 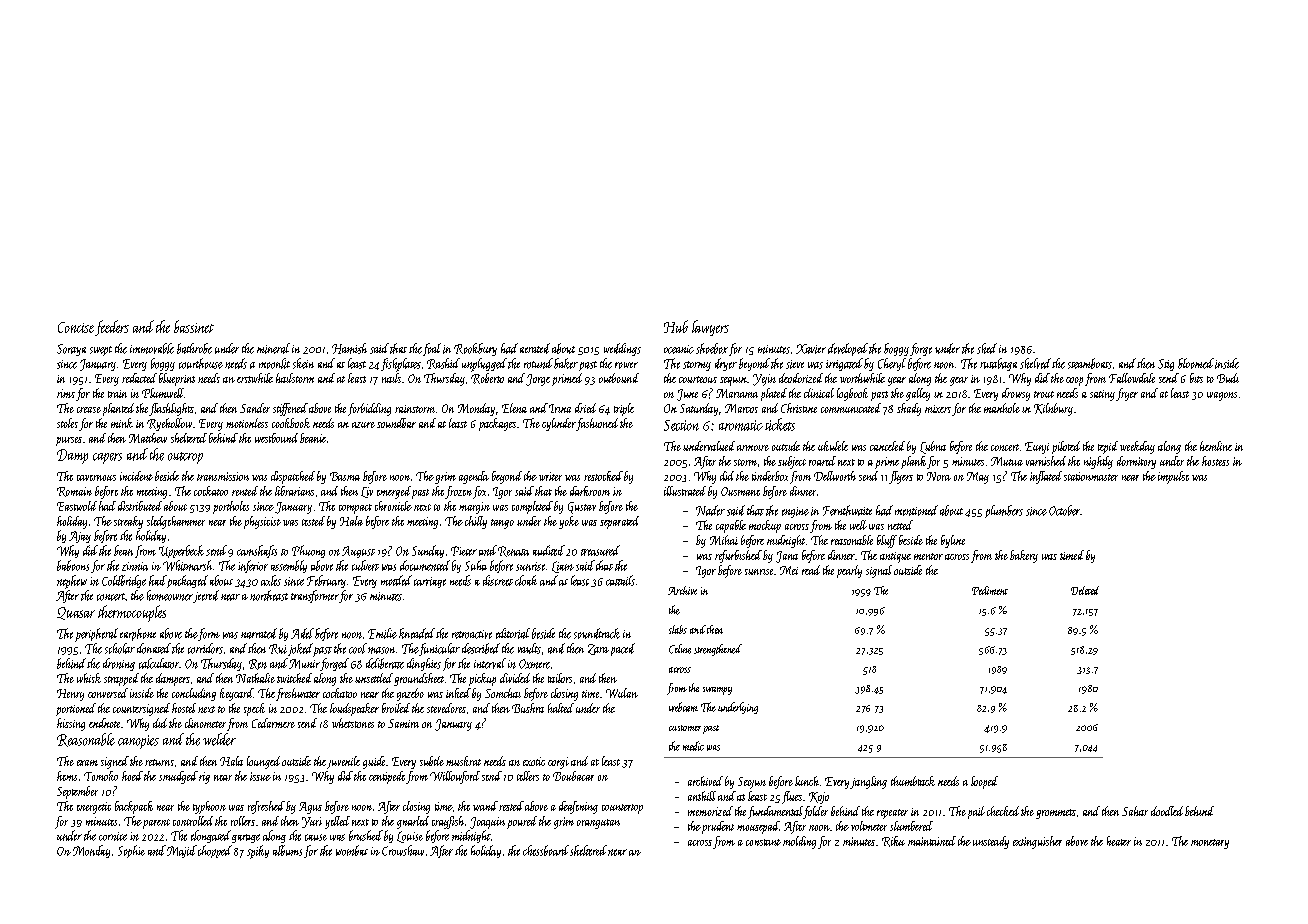 I want to click on Pediment, so click(x=990, y=590).
